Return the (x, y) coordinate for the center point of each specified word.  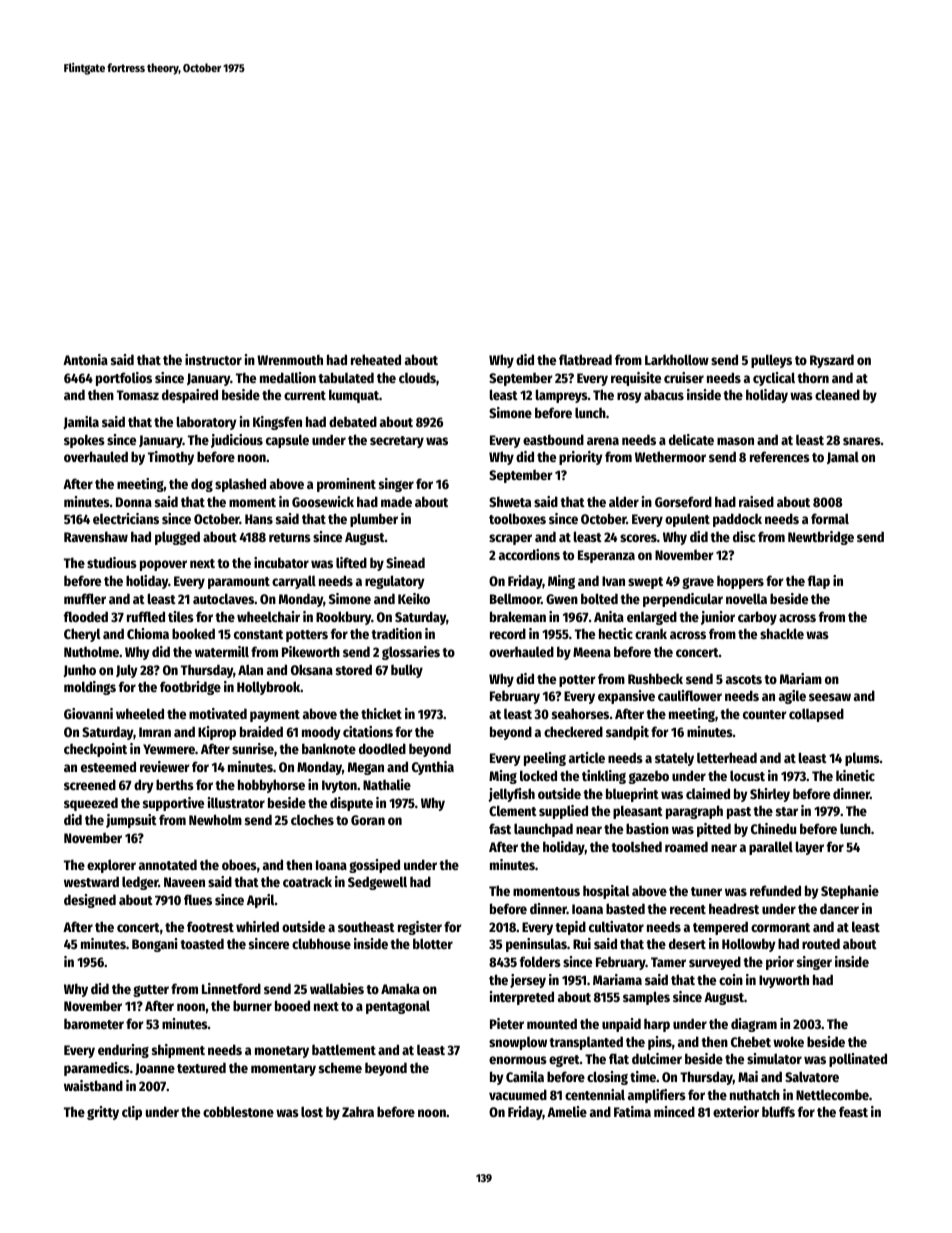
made (396, 501)
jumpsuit (131, 821)
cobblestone (238, 1111)
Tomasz (138, 395)
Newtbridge (821, 538)
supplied (563, 812)
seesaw (830, 697)
